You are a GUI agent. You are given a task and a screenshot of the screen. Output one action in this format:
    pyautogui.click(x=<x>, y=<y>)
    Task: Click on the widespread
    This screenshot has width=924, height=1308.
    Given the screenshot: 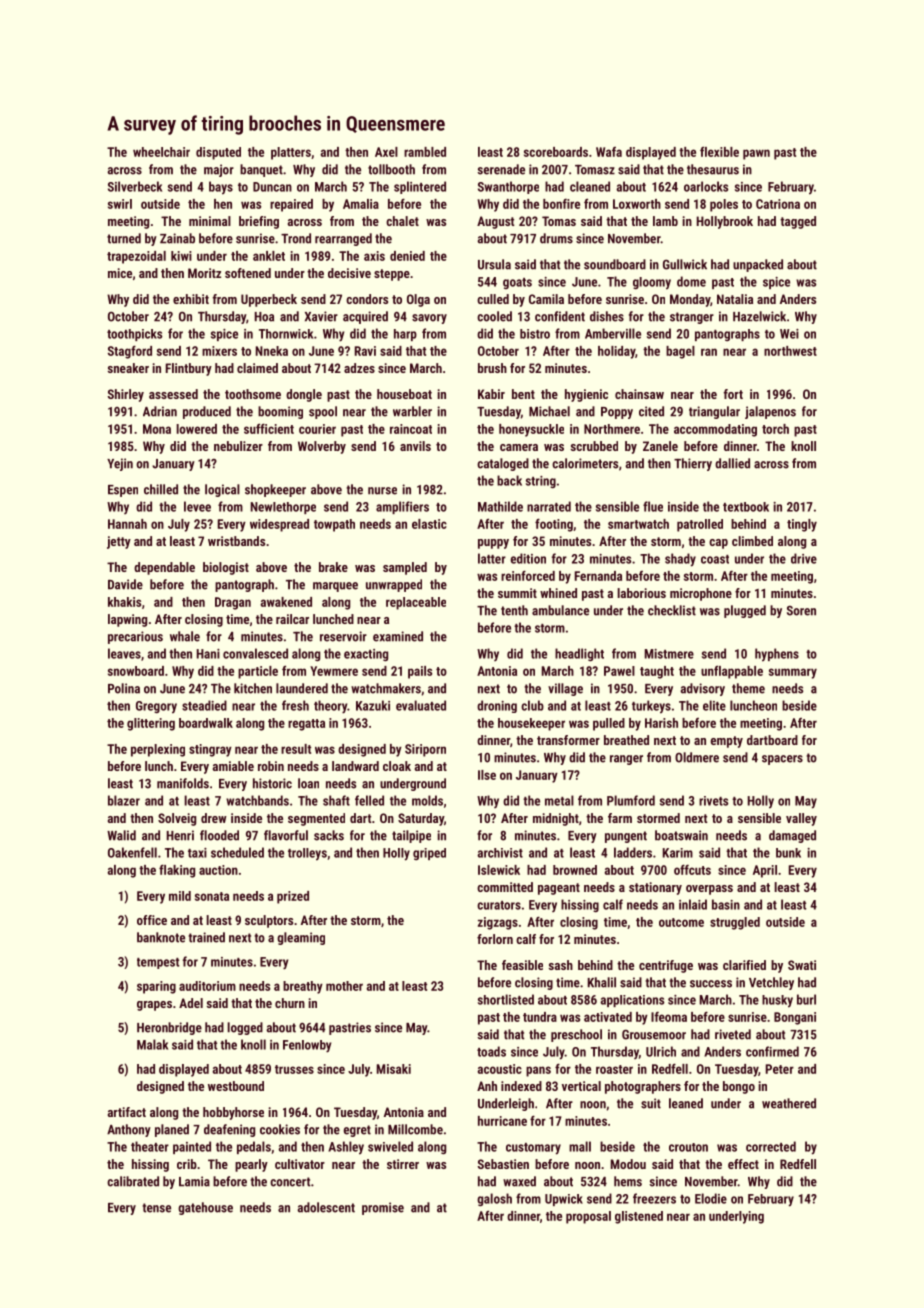 What is the action you would take?
    pyautogui.click(x=279, y=525)
